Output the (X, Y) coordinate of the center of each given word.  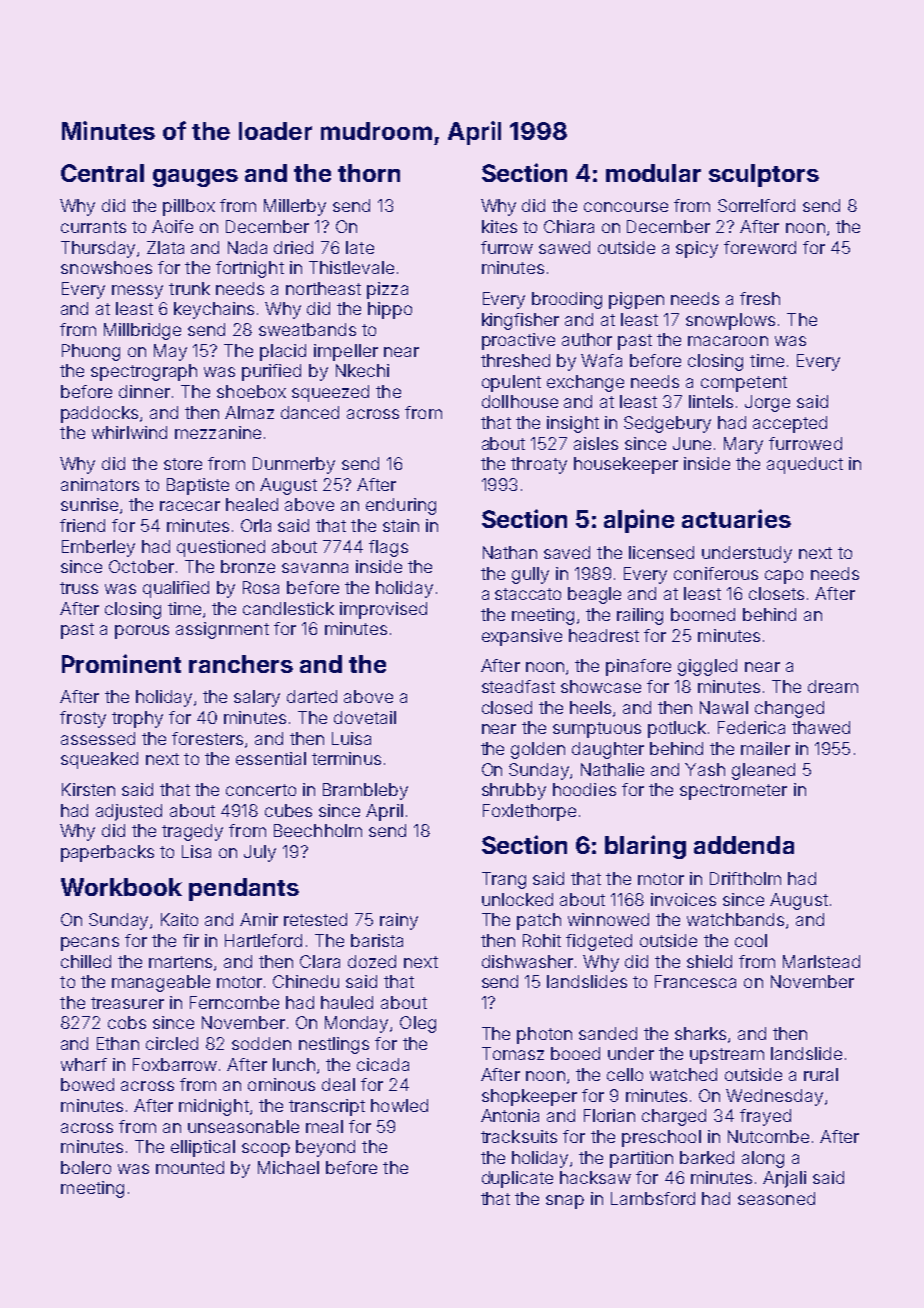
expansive (522, 637)
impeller (346, 352)
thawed (821, 727)
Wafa (601, 360)
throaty (539, 465)
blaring (645, 847)
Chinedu (306, 981)
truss (79, 588)
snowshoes (106, 267)
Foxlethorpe (529, 812)
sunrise (89, 504)
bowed (87, 1084)
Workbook (121, 887)
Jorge (767, 403)
